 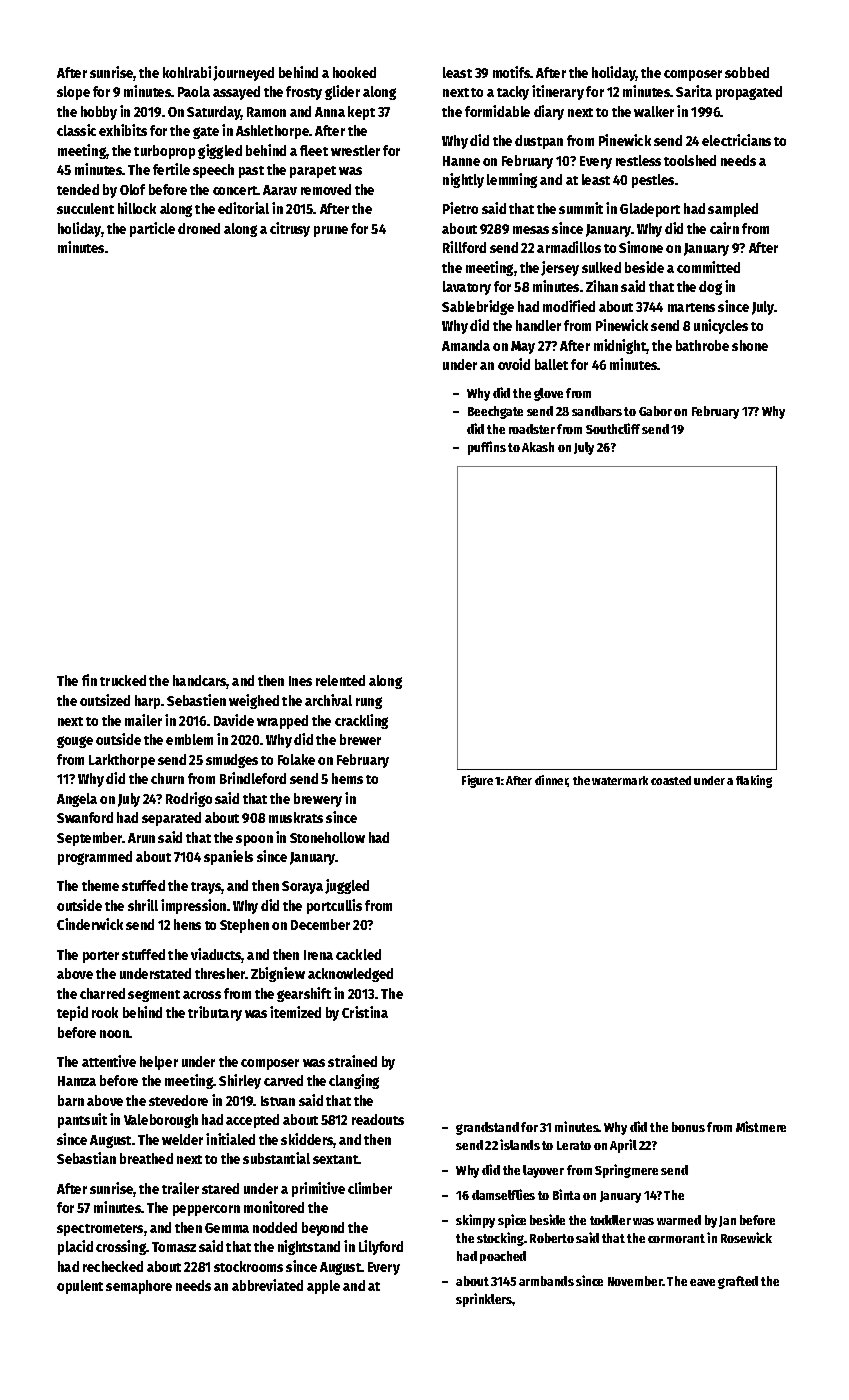 I want to click on sobbed, so click(x=747, y=72).
